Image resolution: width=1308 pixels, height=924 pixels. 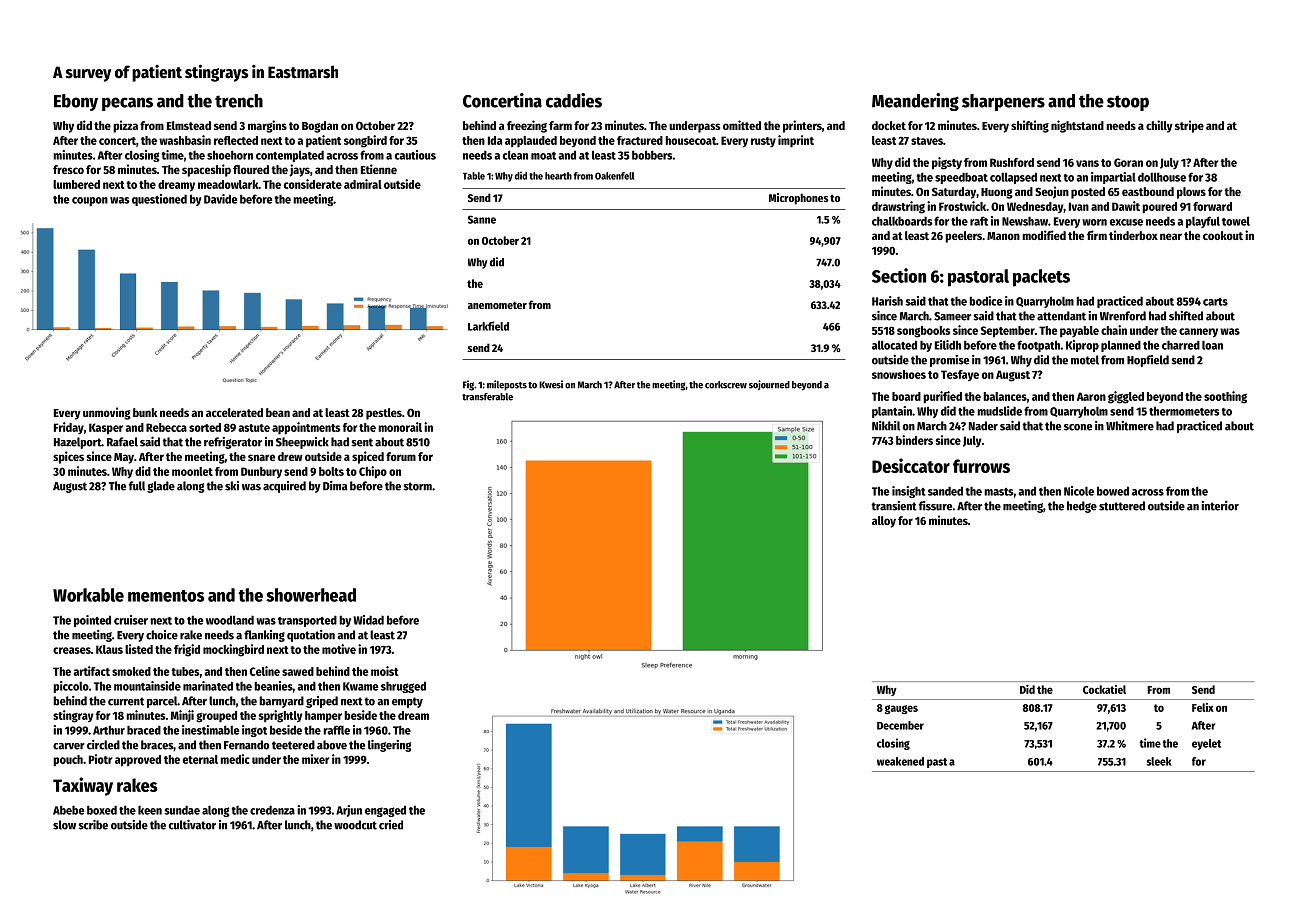 I want to click on packets, so click(x=1041, y=278).
